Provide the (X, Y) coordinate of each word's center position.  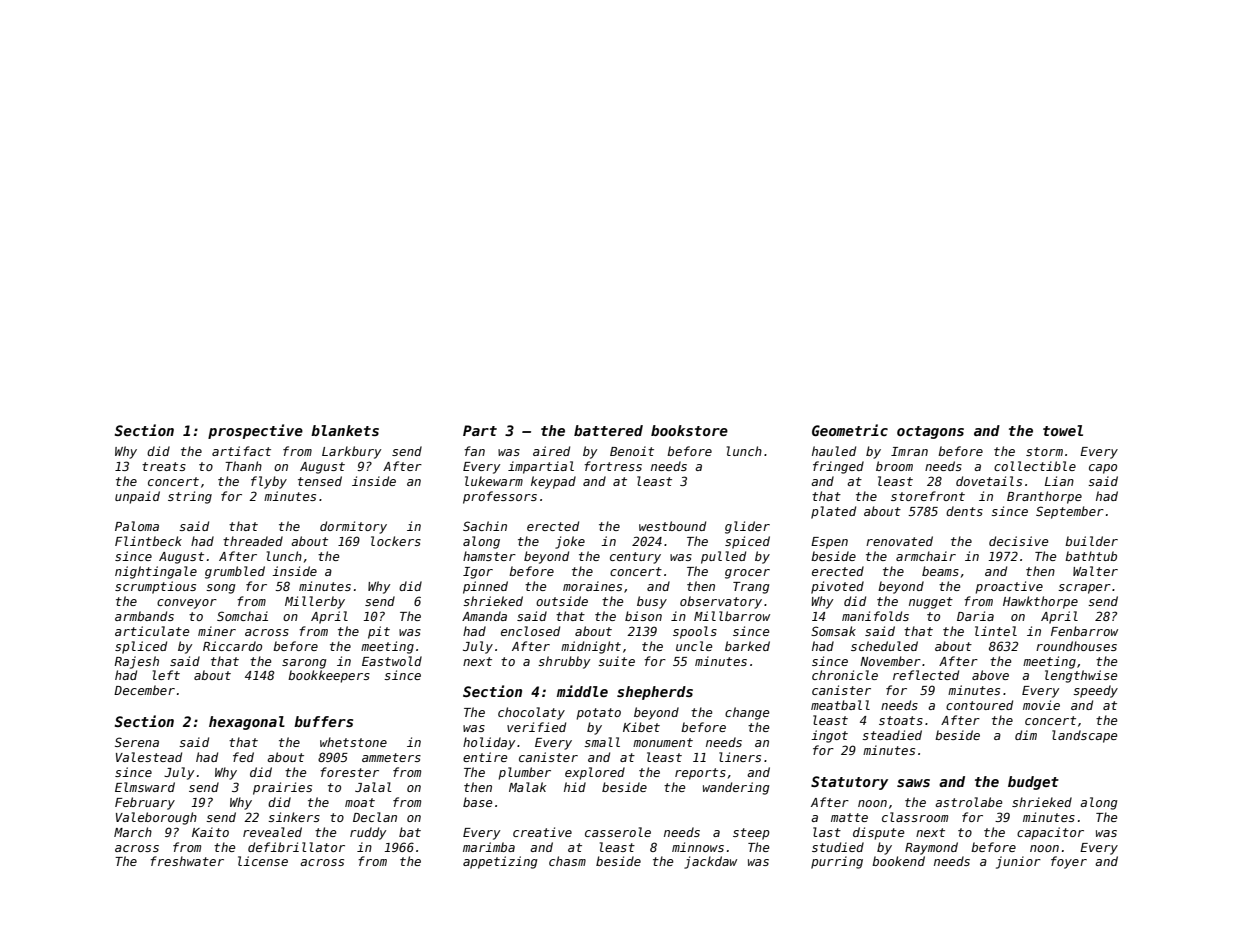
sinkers (294, 817)
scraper (1084, 589)
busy (652, 602)
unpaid (137, 497)
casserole (618, 832)
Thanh (243, 466)
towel (1063, 430)
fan (474, 451)
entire (485, 757)
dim (1026, 735)
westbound (672, 526)
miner (217, 631)
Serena (137, 742)
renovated (899, 541)
